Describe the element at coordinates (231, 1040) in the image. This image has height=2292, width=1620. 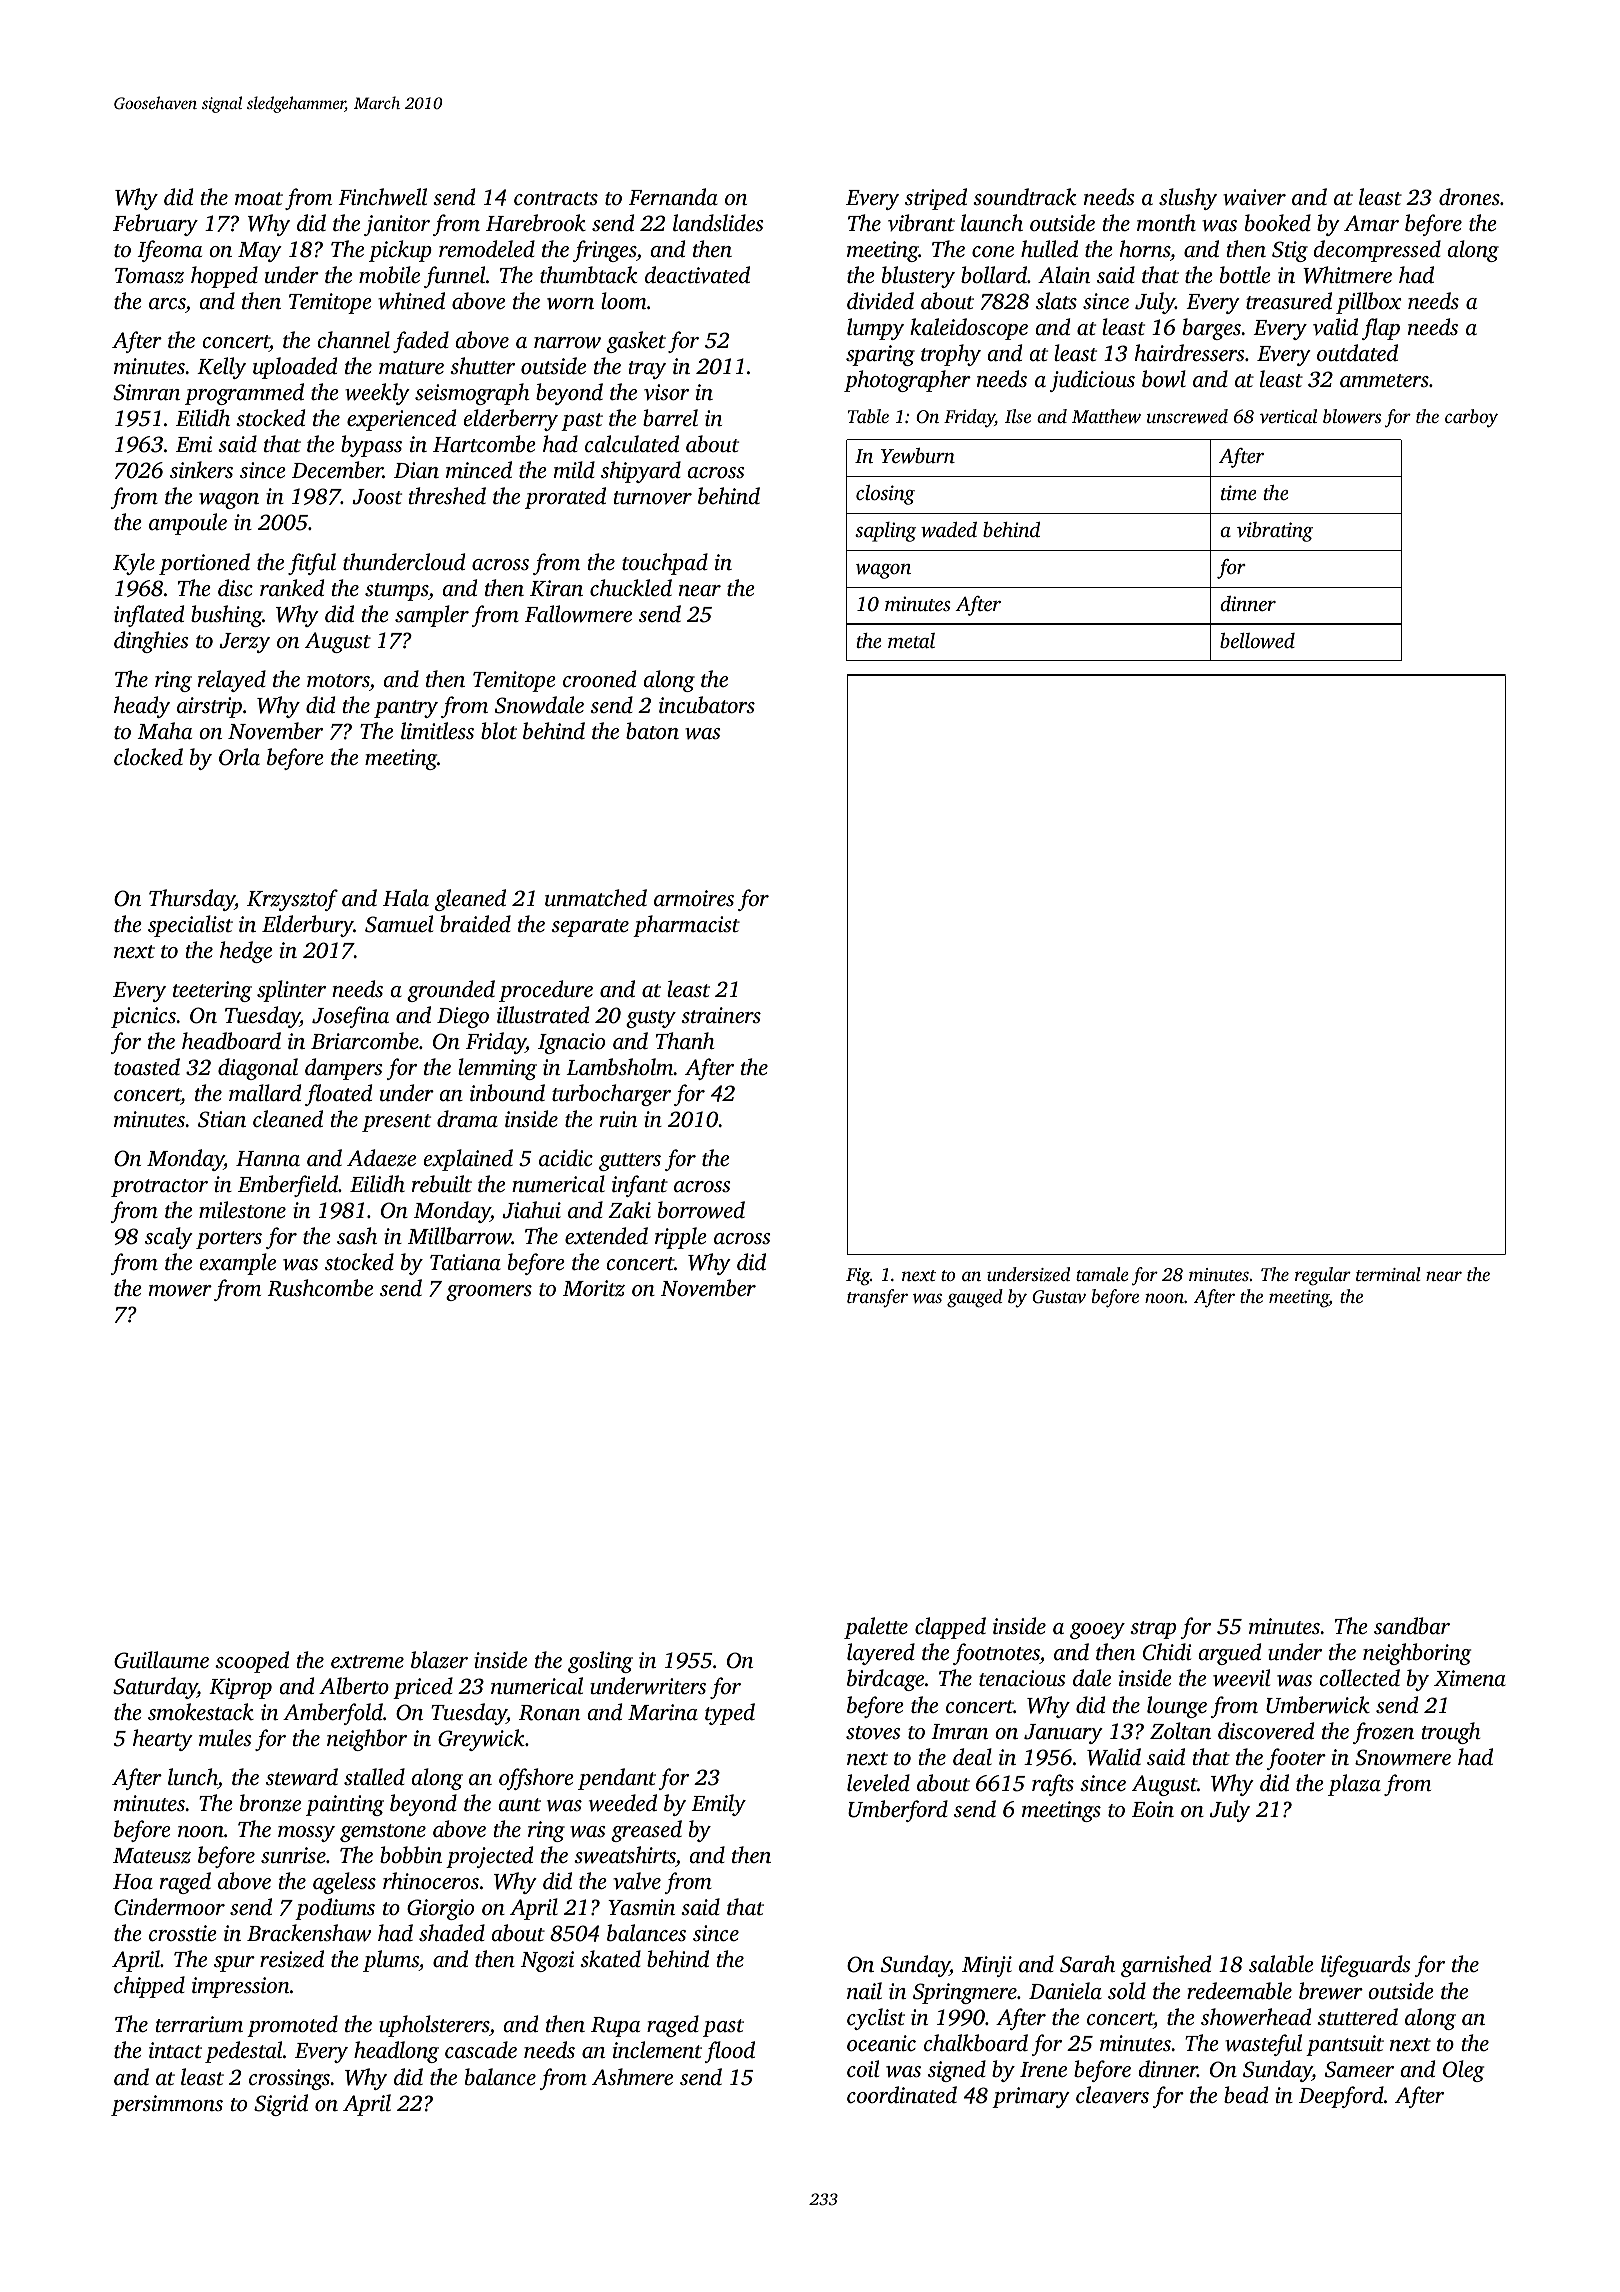
I see `headboard` at that location.
